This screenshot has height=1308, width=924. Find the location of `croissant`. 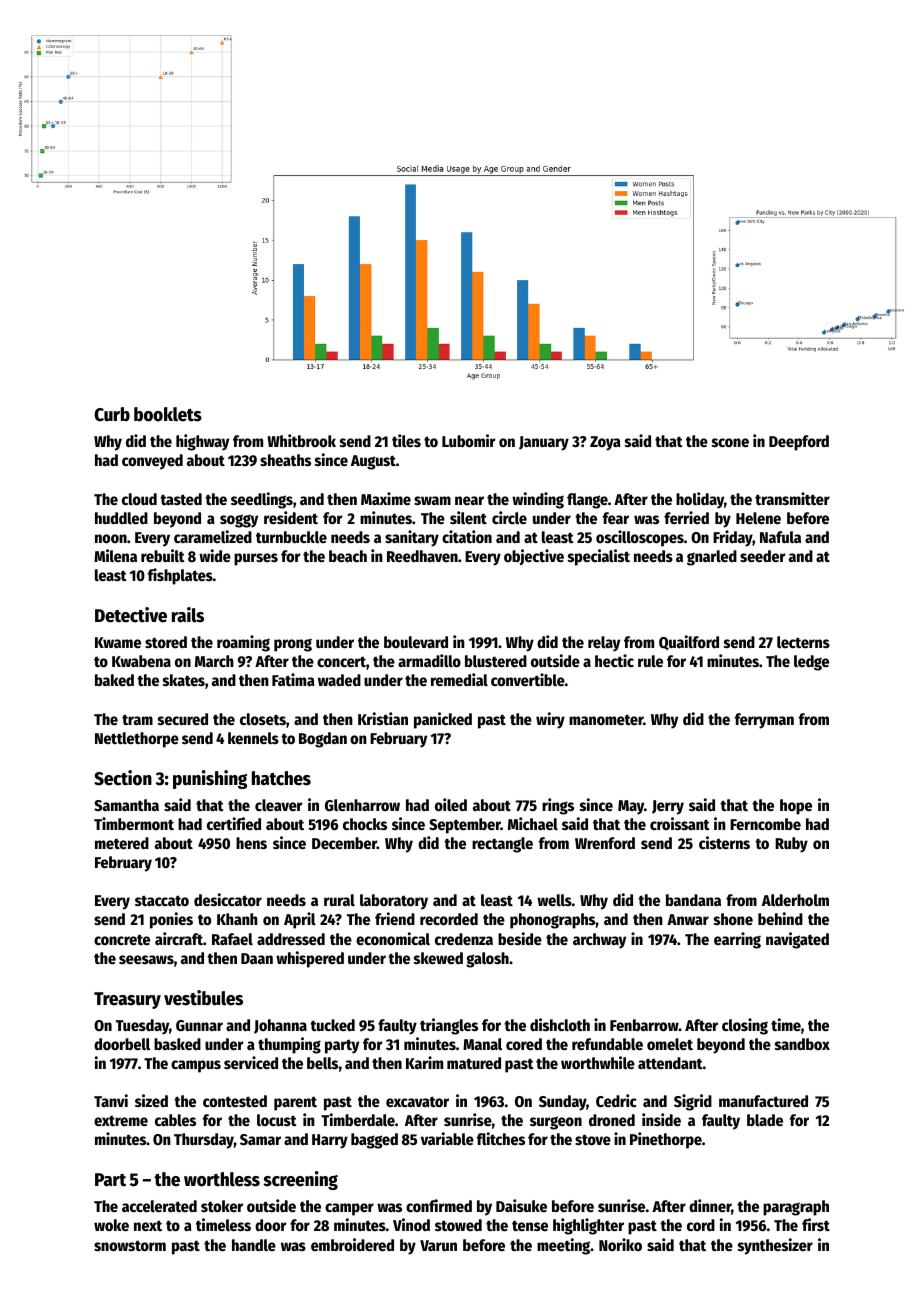

croissant is located at coordinates (680, 823).
